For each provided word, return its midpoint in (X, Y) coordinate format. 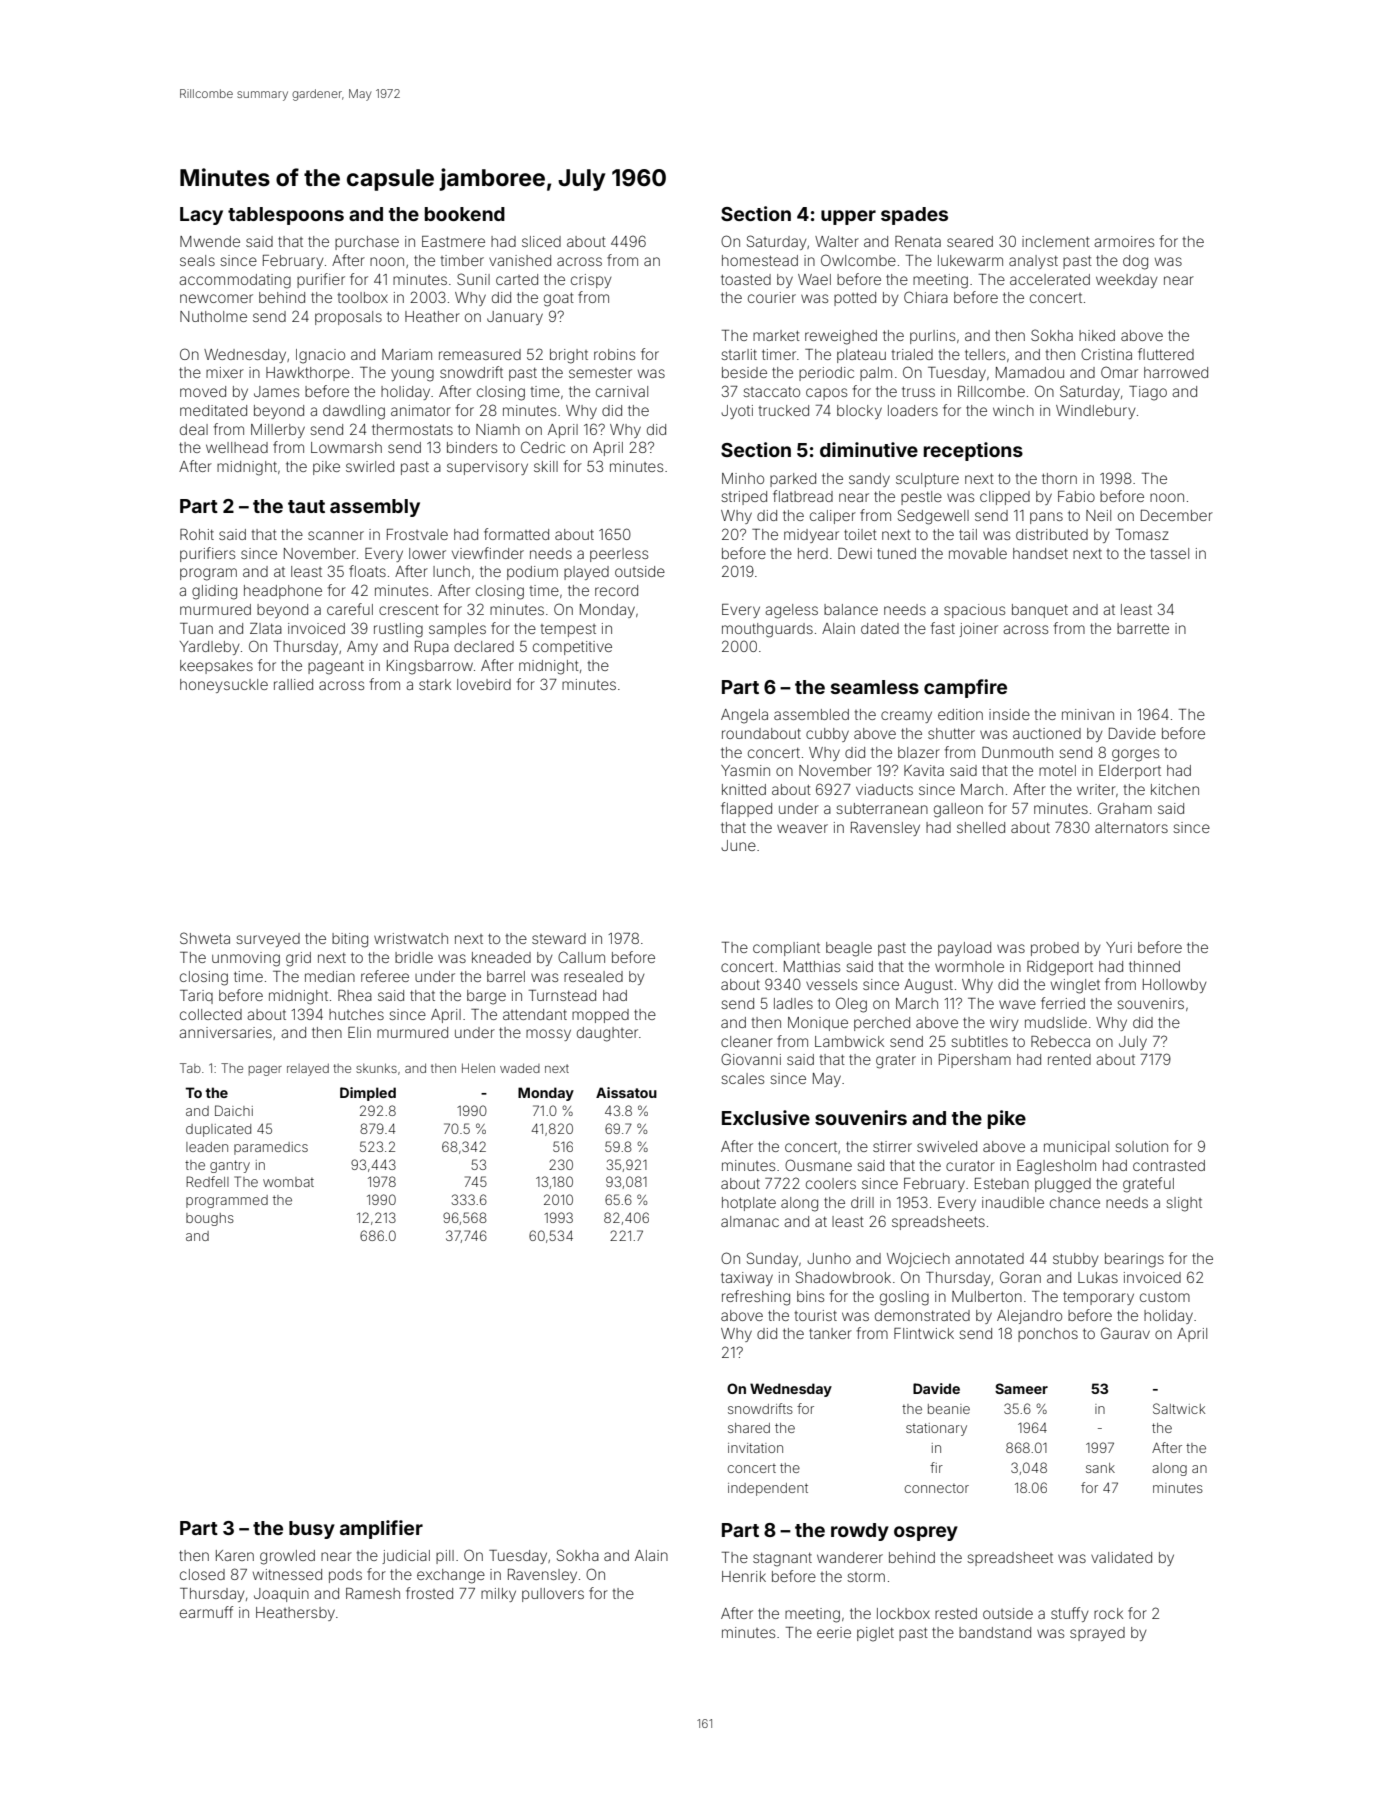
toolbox (362, 297)
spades (914, 216)
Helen (478, 1068)
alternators (1131, 827)
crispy (591, 281)
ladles (793, 1003)
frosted (429, 1593)
